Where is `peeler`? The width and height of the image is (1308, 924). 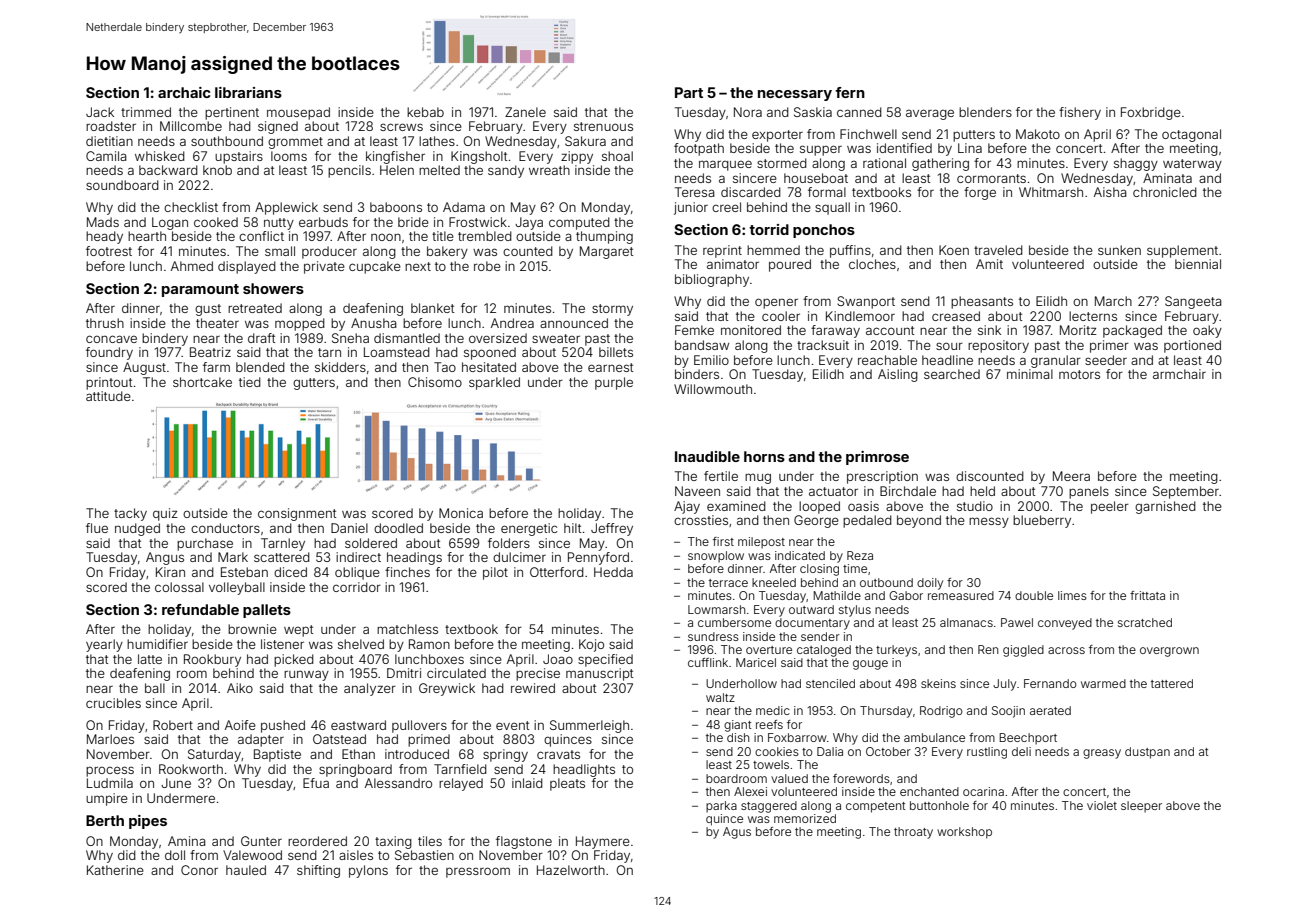 peeler is located at coordinates (1110, 507).
